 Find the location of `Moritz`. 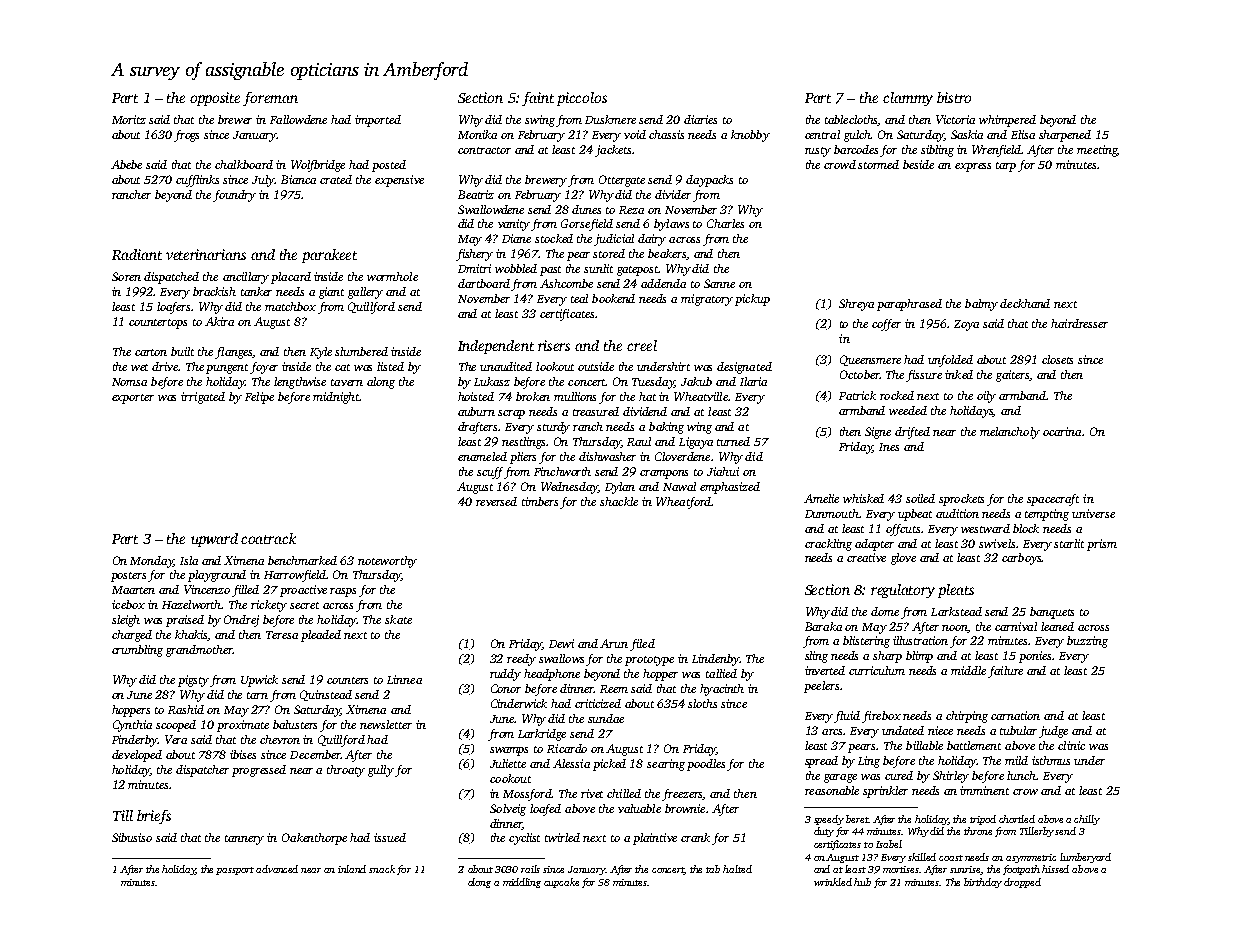

Moritz is located at coordinates (129, 119).
